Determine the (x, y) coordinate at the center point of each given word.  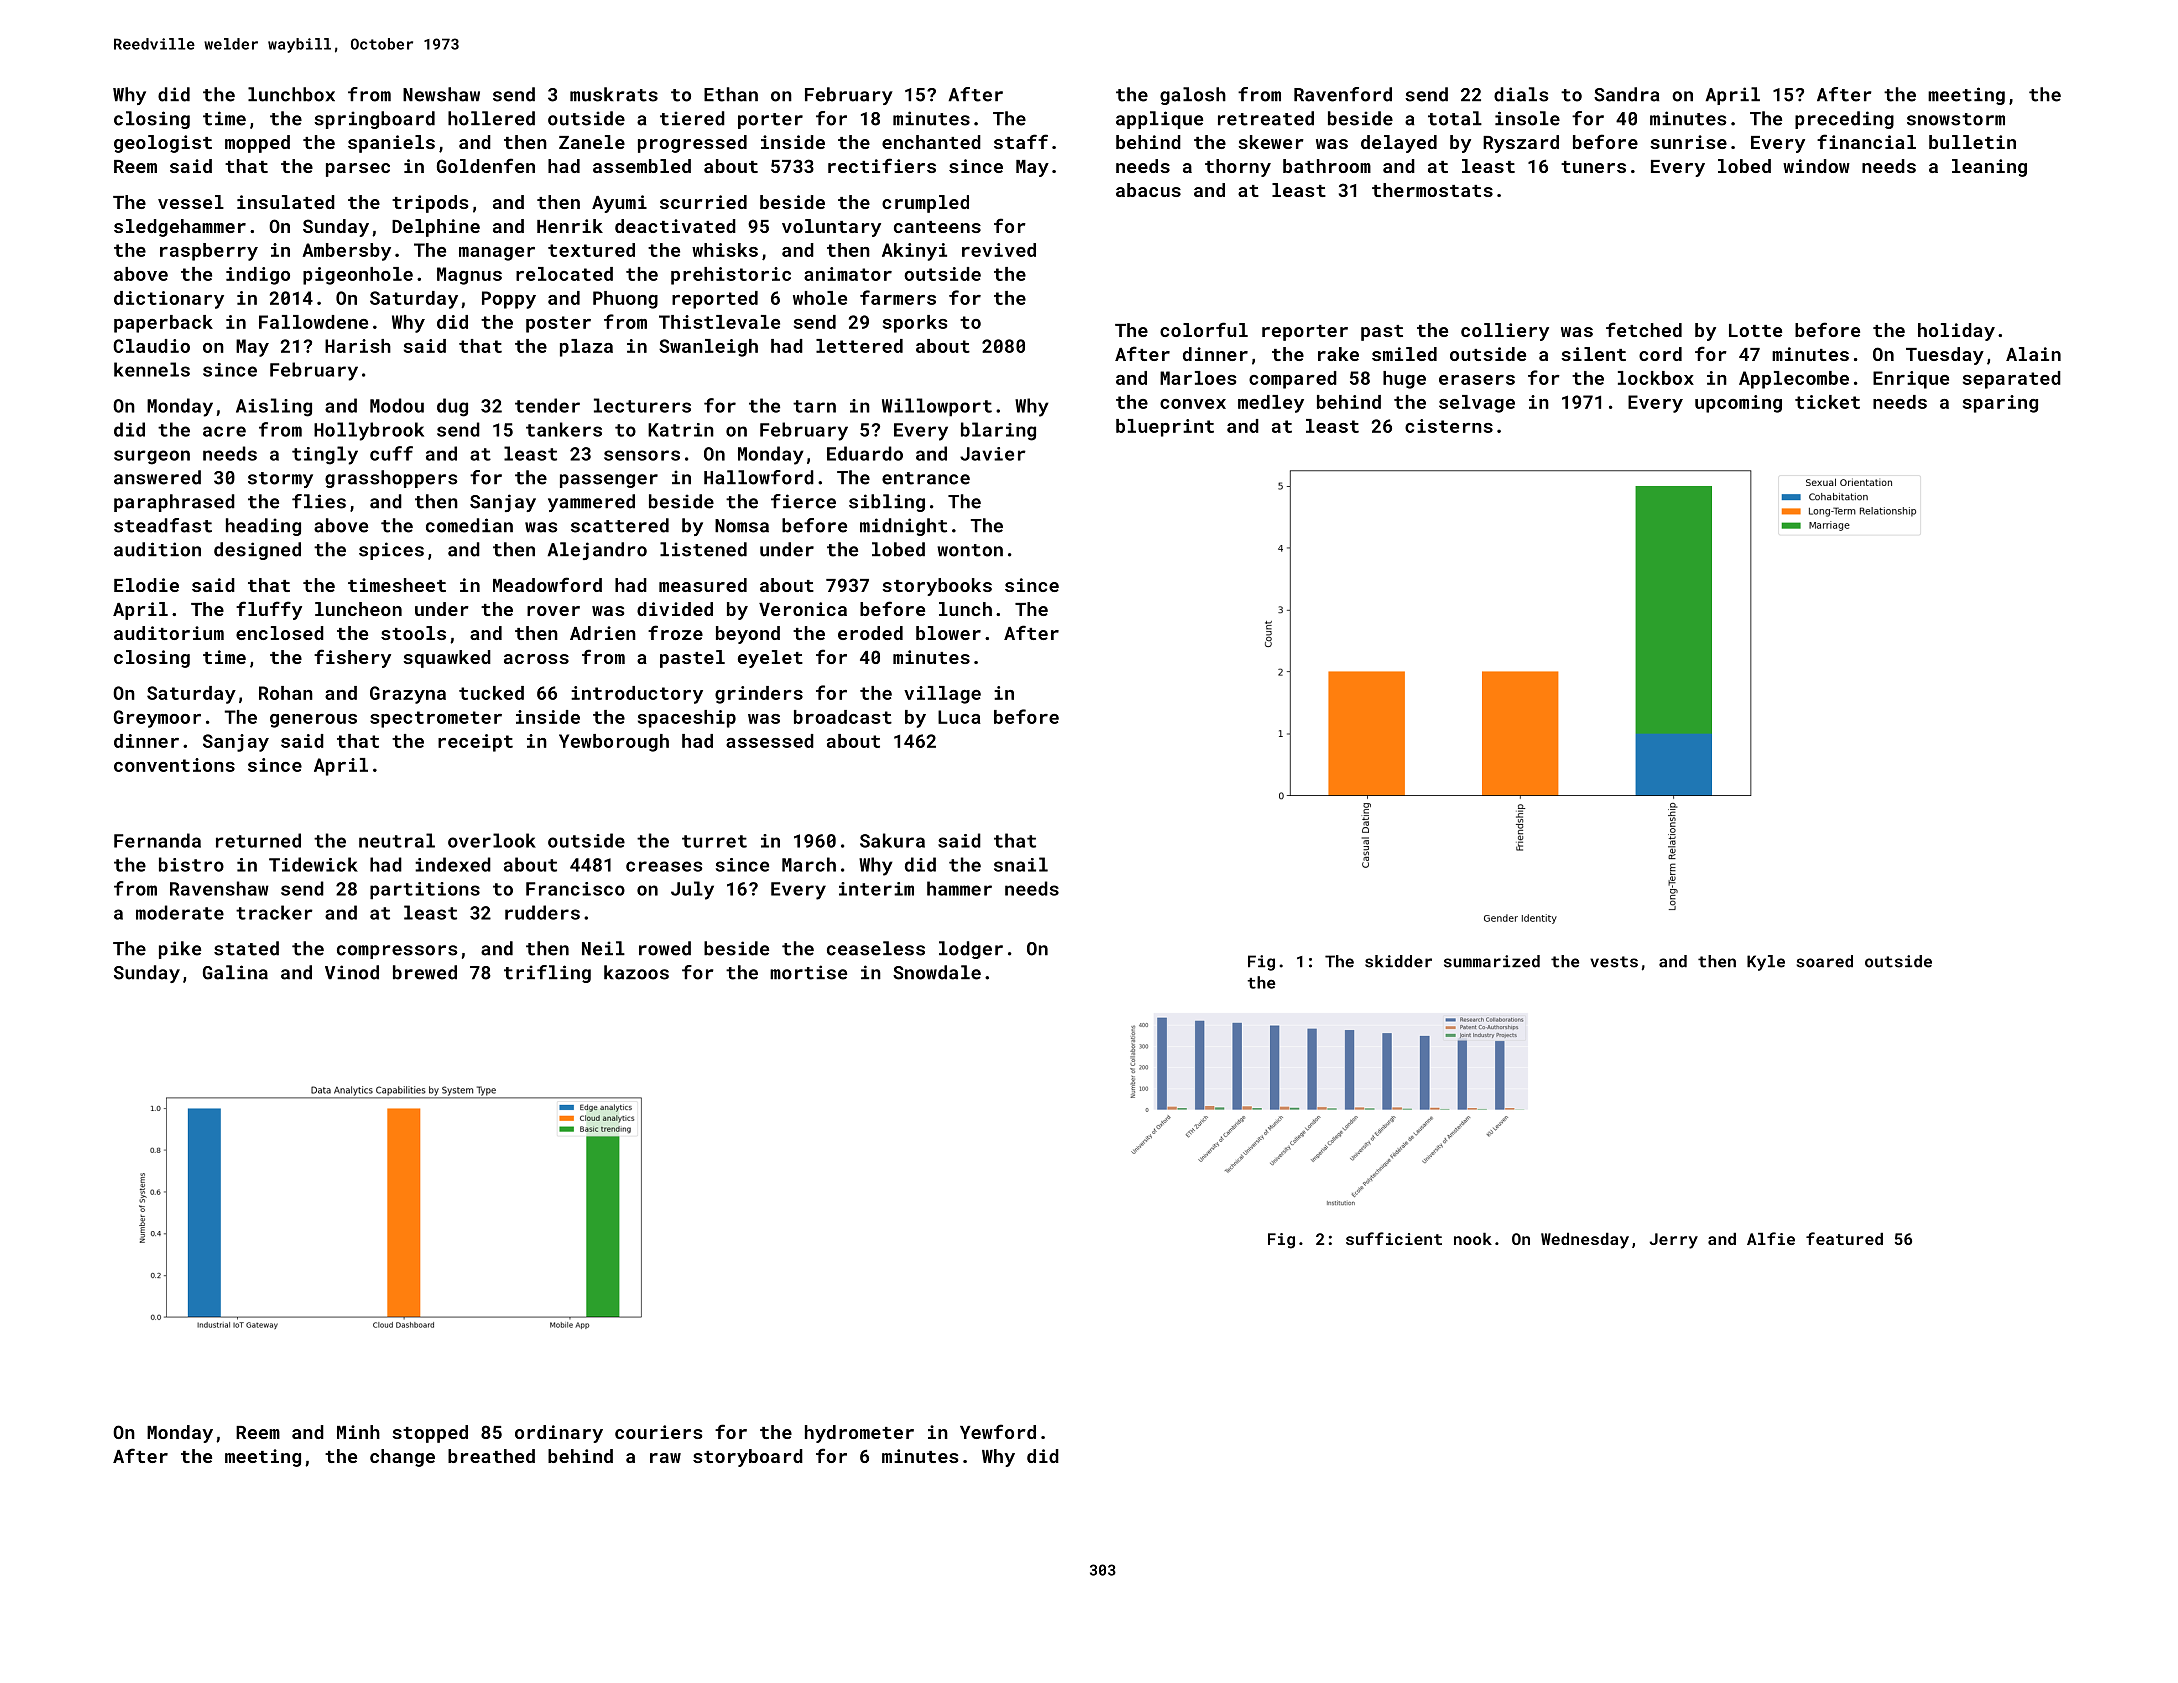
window (1816, 166)
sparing (2000, 404)
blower (948, 633)
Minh (358, 1432)
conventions (174, 765)
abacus (1148, 190)
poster (558, 324)
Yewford (998, 1431)
